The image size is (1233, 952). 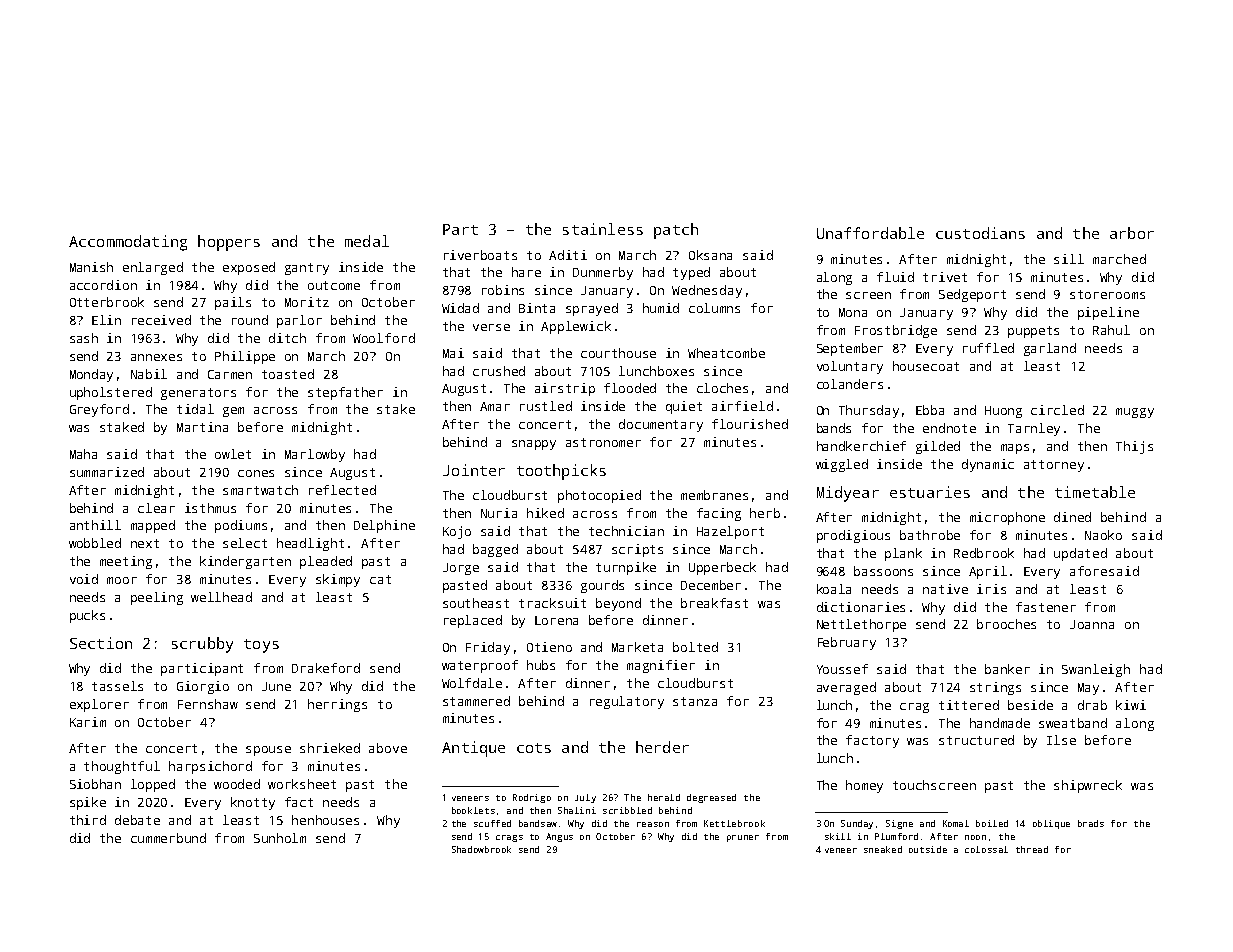 What do you see at coordinates (253, 803) in the page?
I see `knotty` at bounding box center [253, 803].
